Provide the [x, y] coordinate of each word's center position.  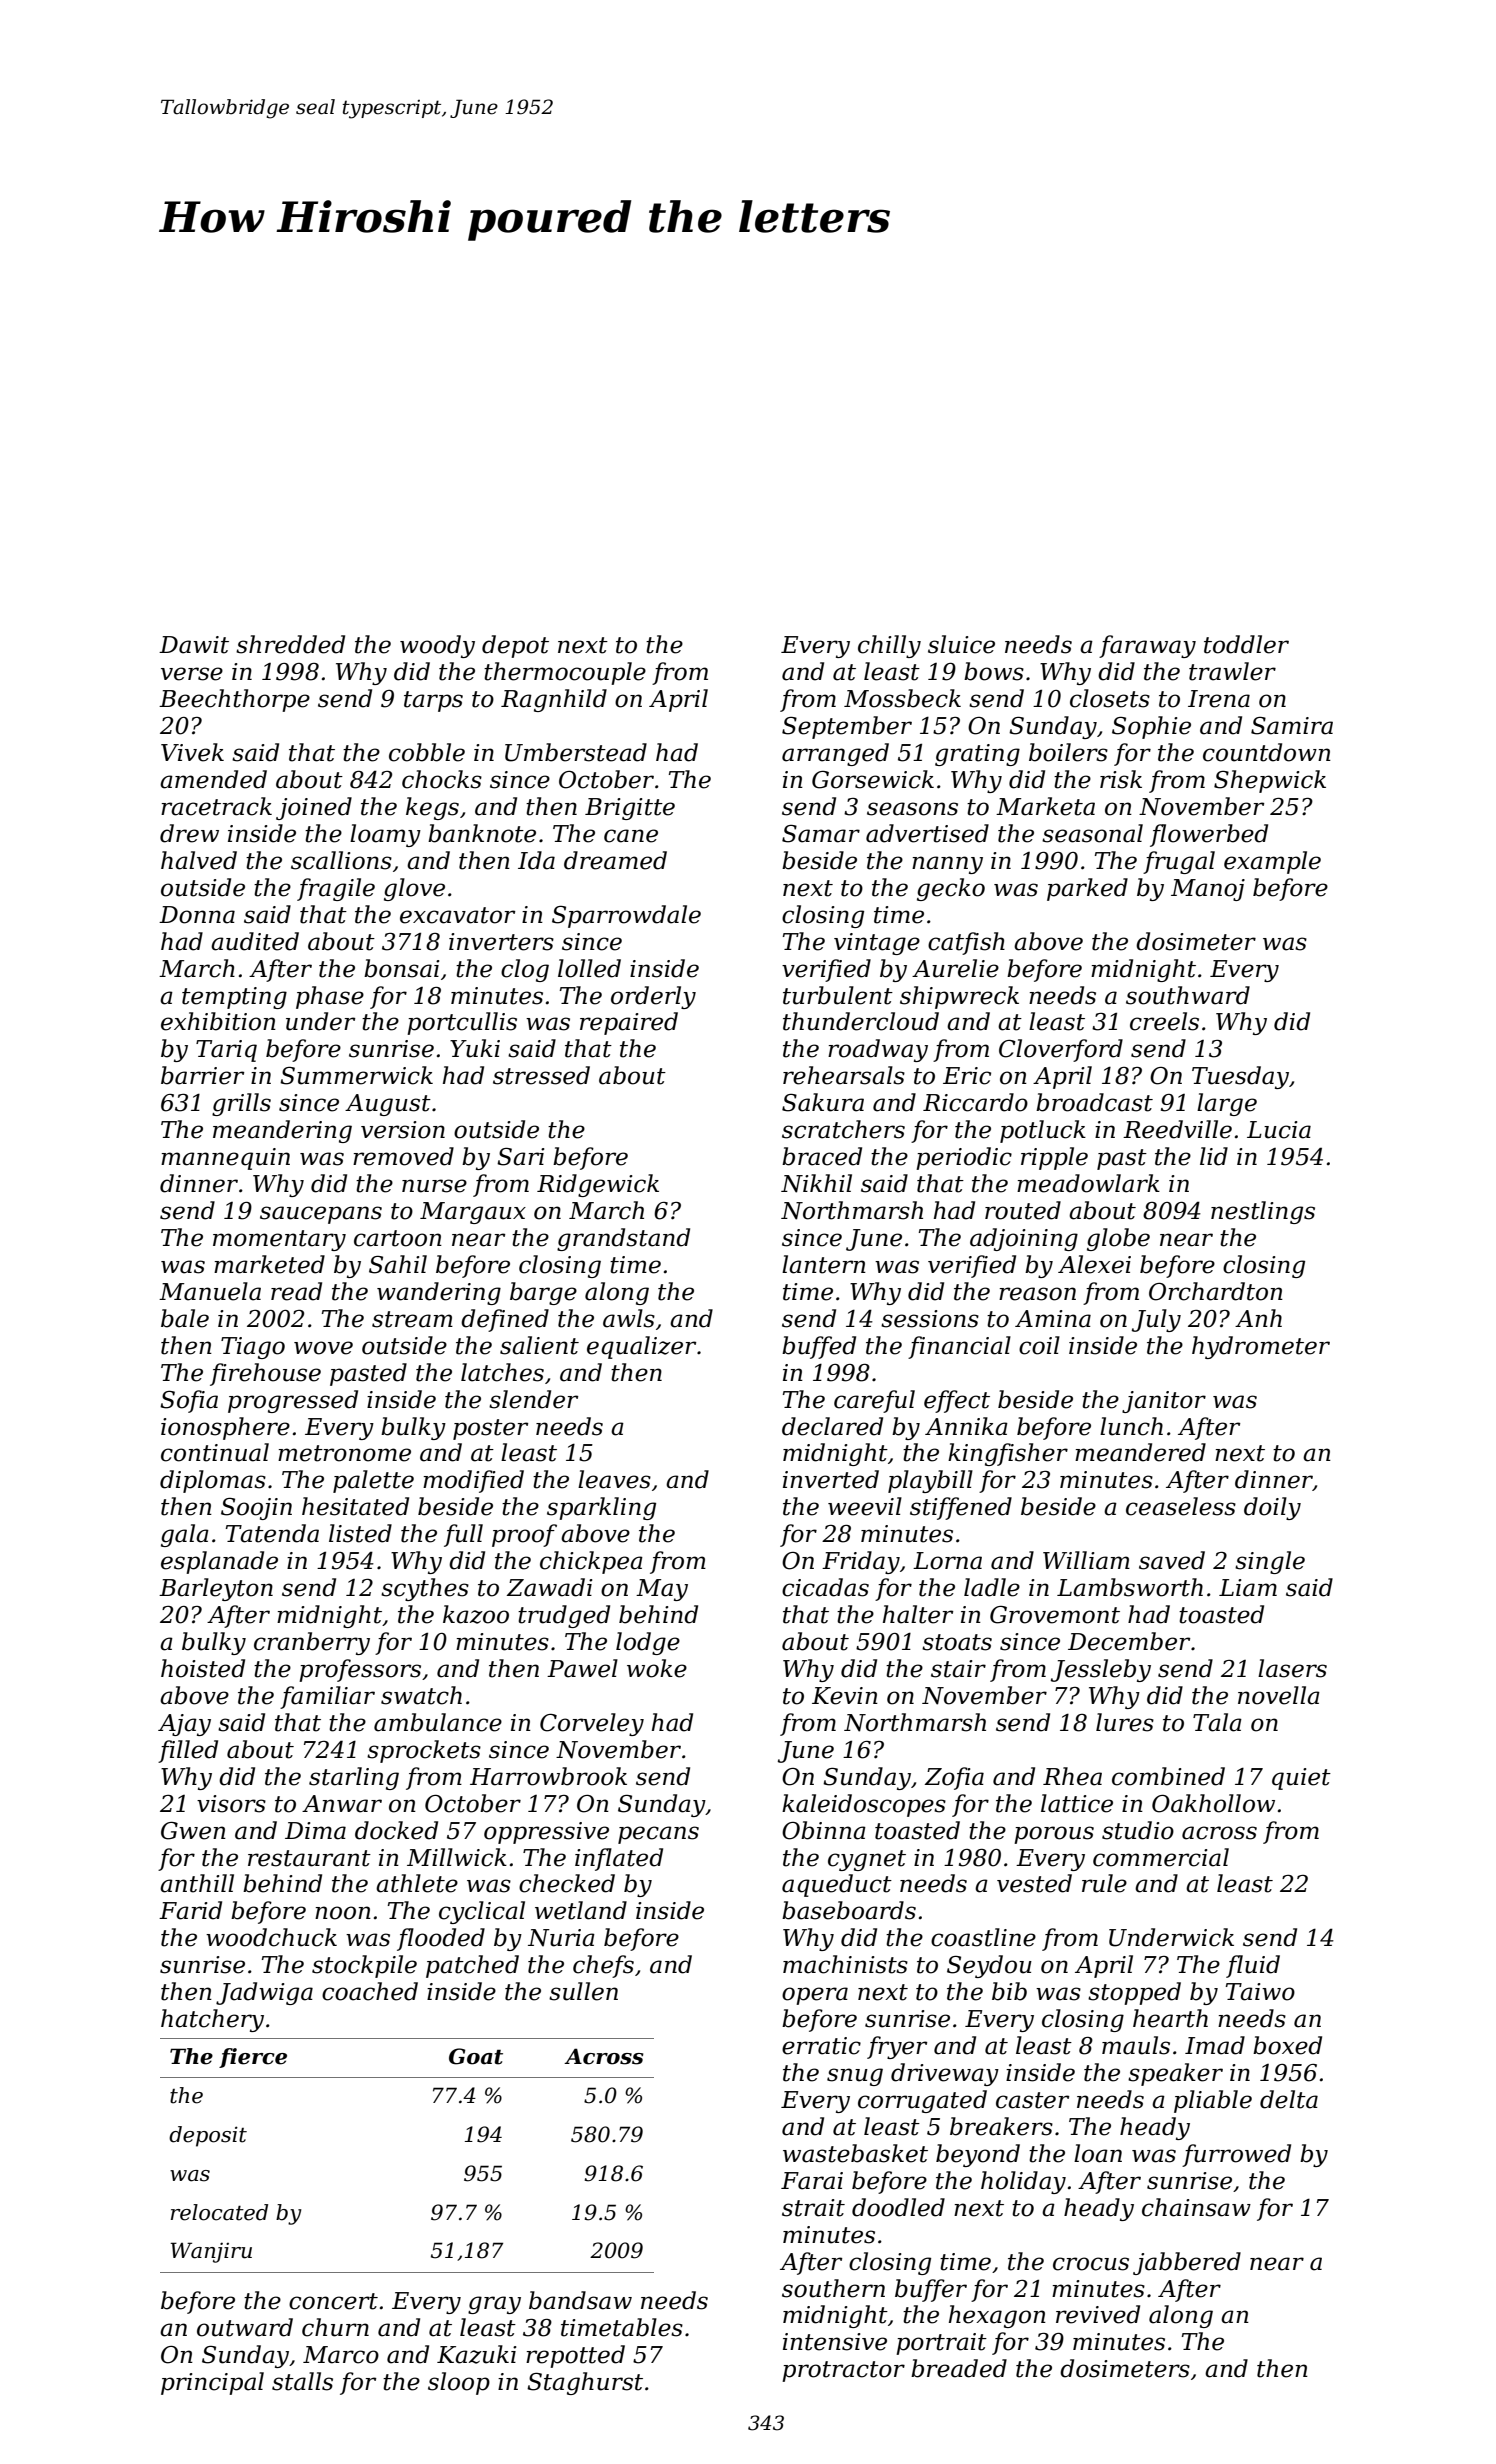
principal [212, 2383]
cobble [427, 752]
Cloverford [1061, 1050]
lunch [1131, 1426]
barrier [202, 1075]
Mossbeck [902, 698]
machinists [845, 1964]
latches [502, 1372]
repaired [629, 1023]
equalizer [641, 1347]
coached [370, 1991]
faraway [1147, 646]
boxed [1287, 2045]
